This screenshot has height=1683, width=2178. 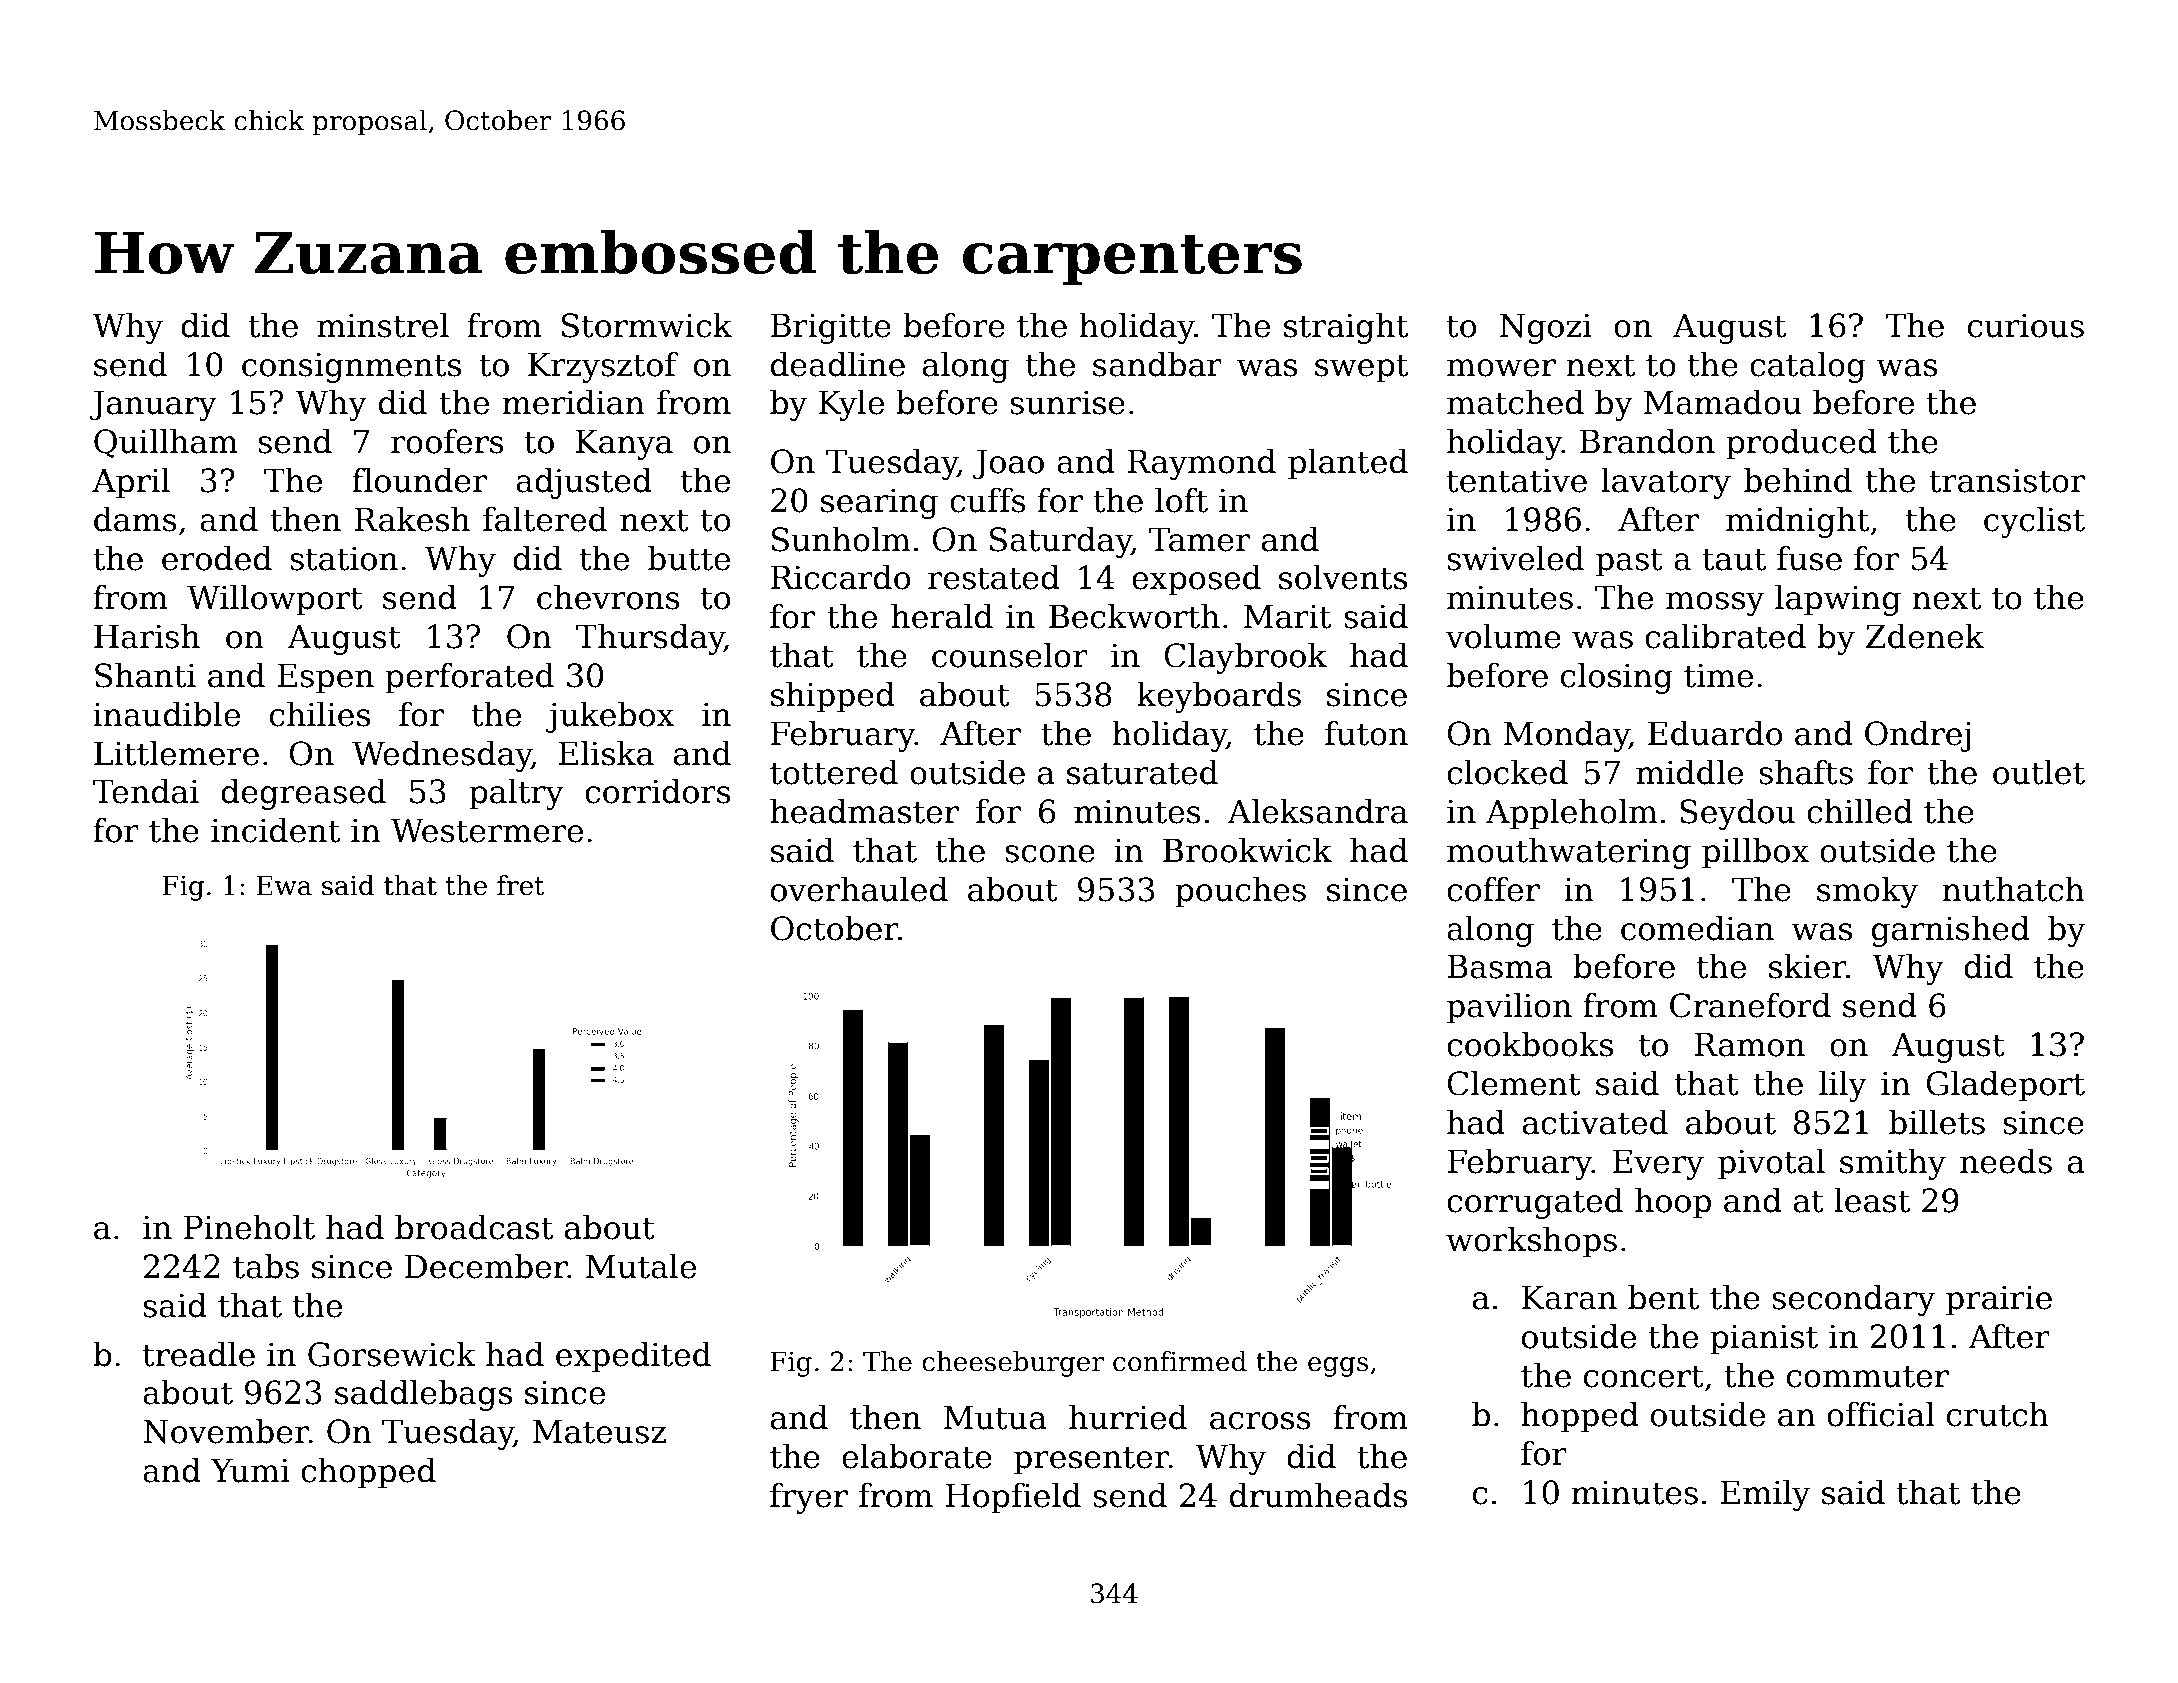 What do you see at coordinates (994, 577) in the screenshot?
I see `restated` at bounding box center [994, 577].
